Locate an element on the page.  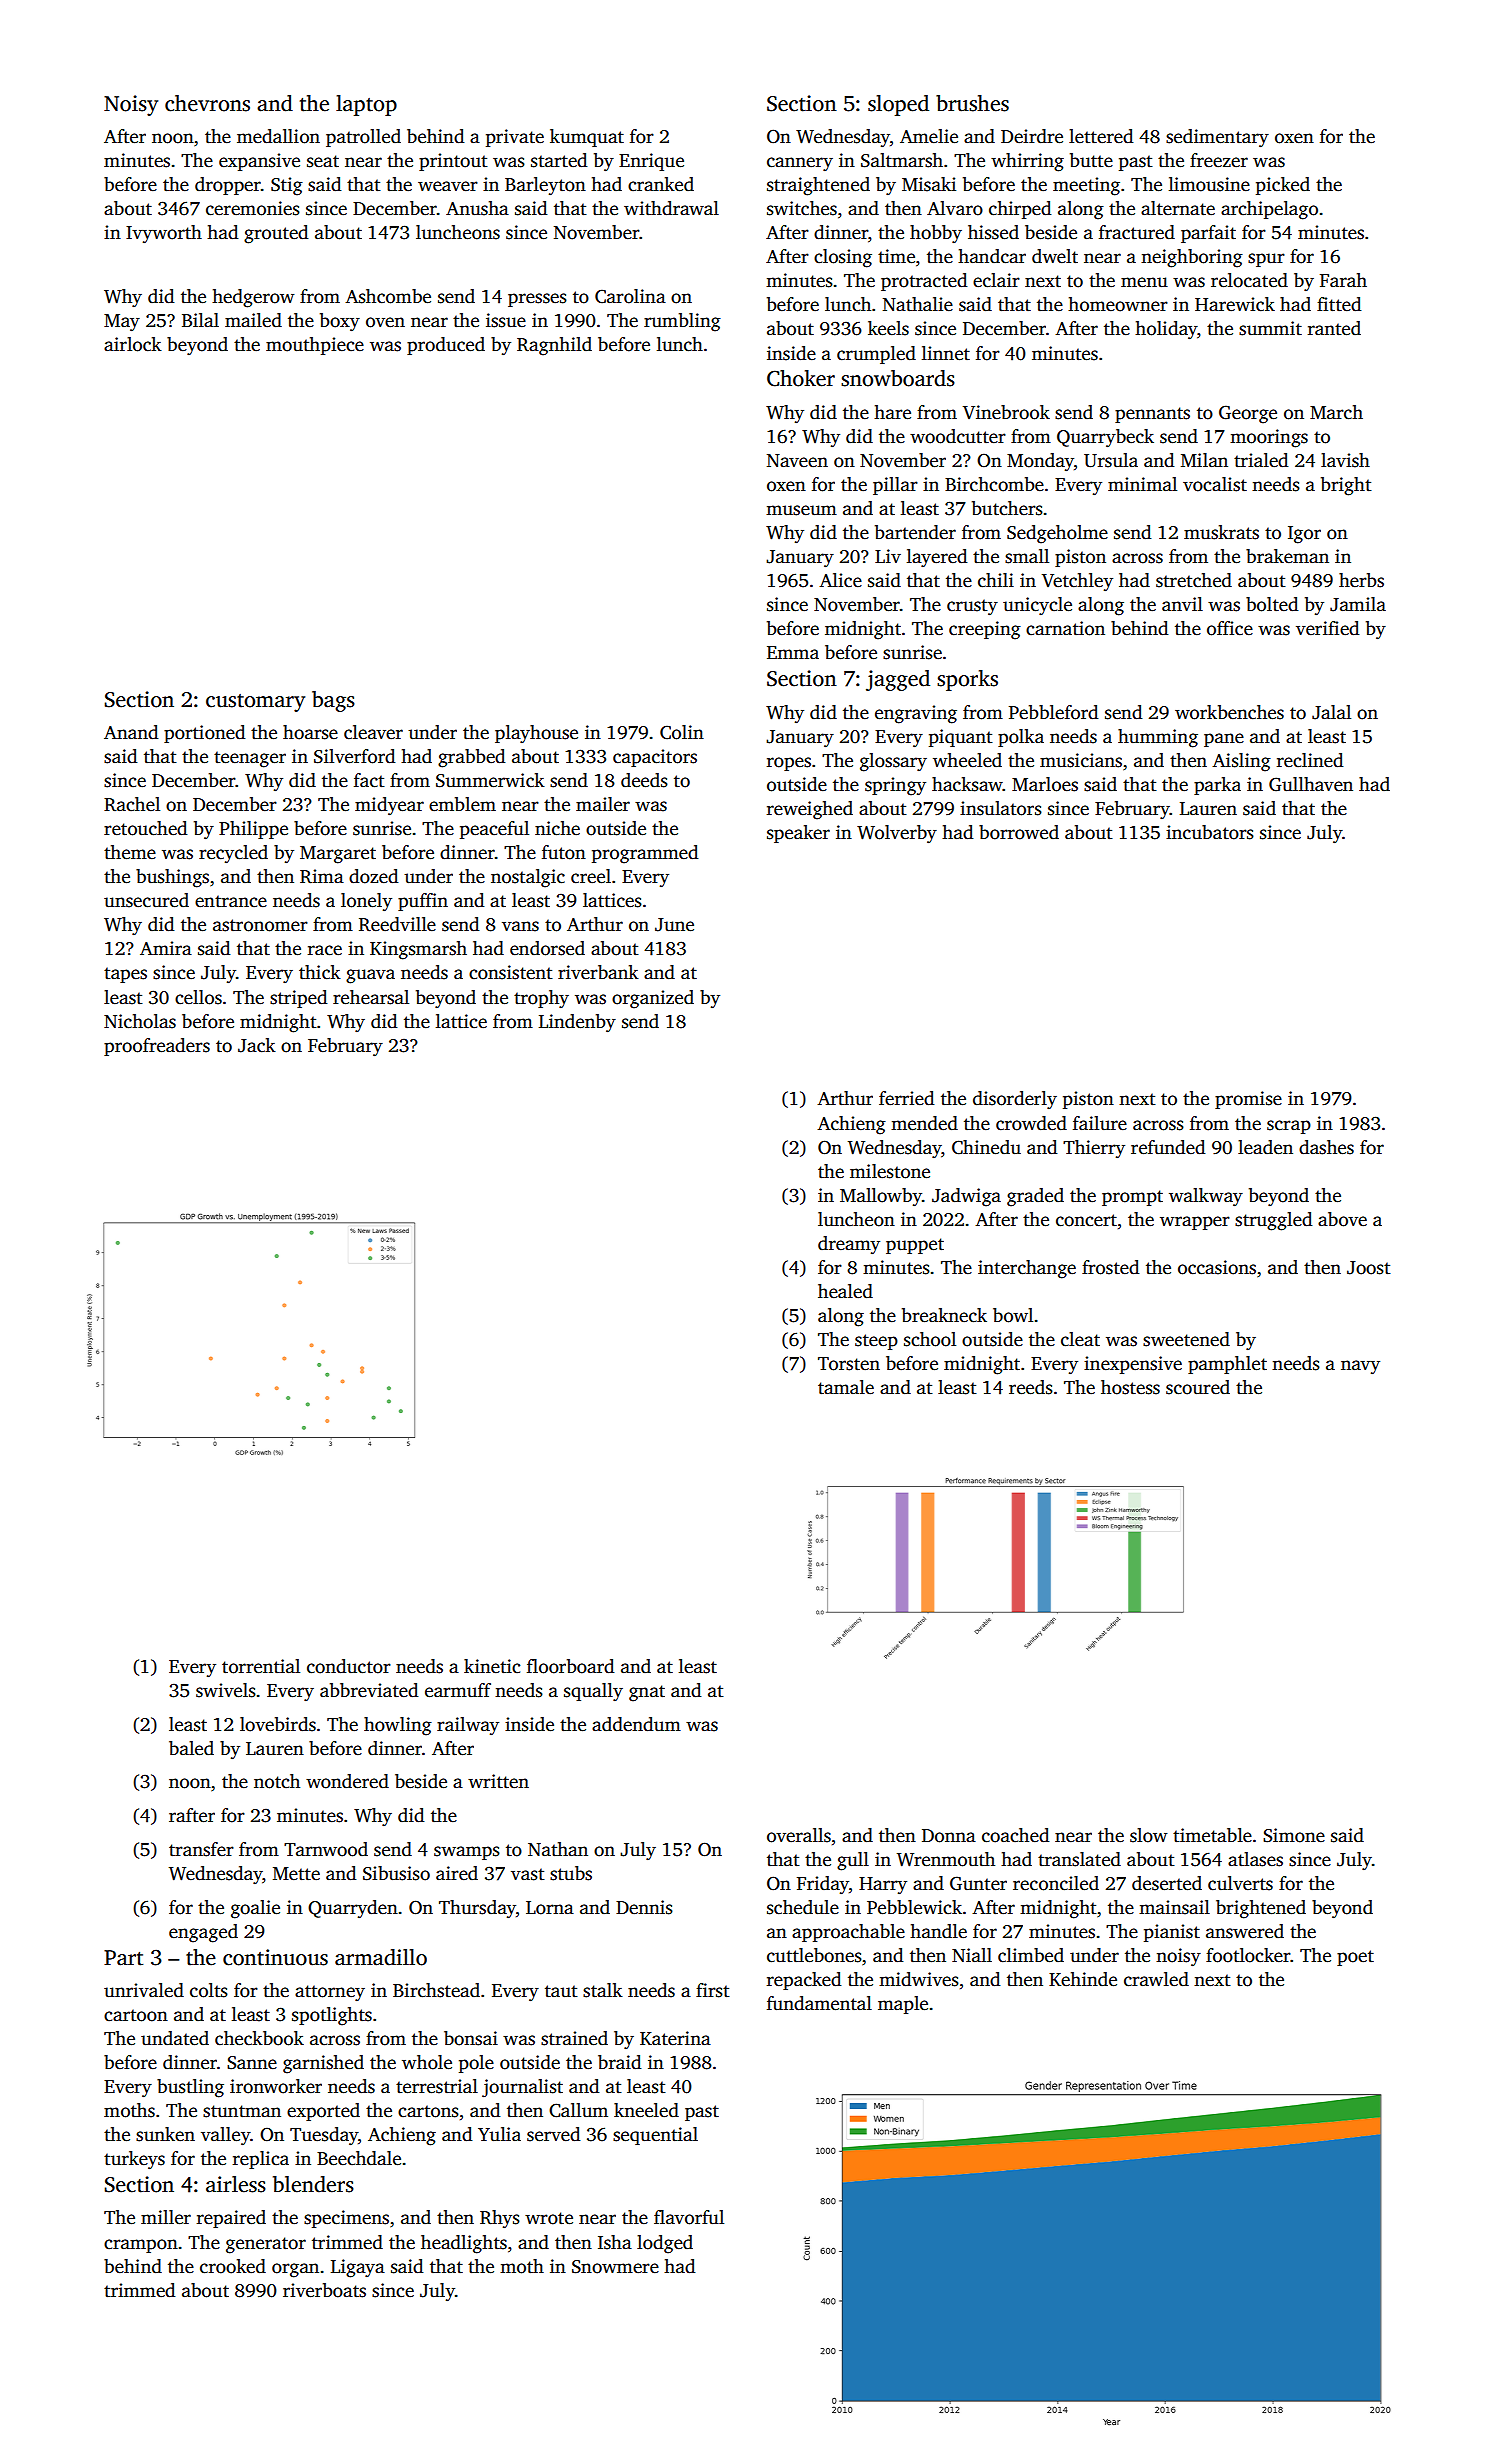
incubators is located at coordinates (1210, 832).
